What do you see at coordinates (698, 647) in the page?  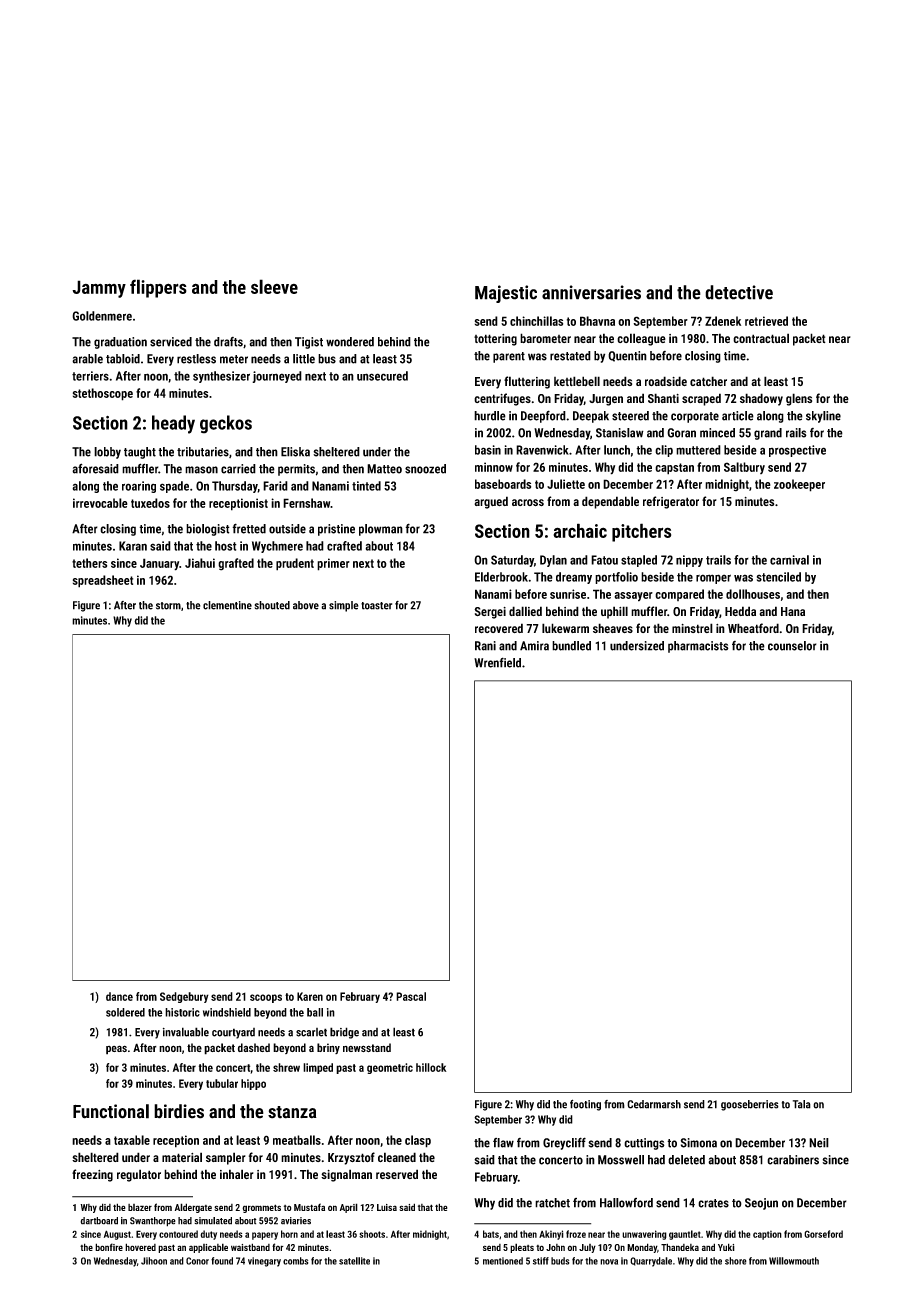 I see `pharmacists` at bounding box center [698, 647].
